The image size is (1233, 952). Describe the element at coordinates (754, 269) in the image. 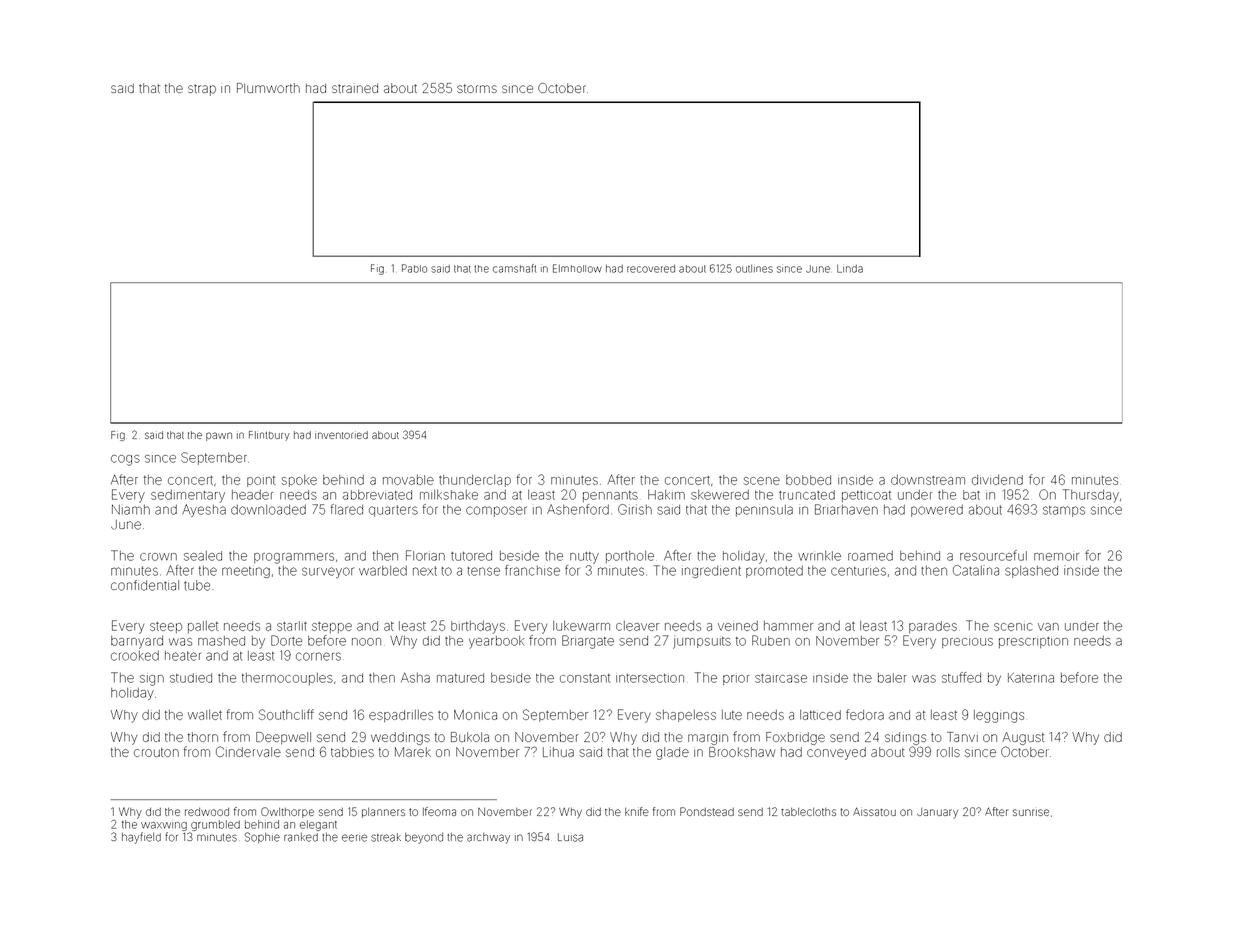

I see `outlines` at that location.
